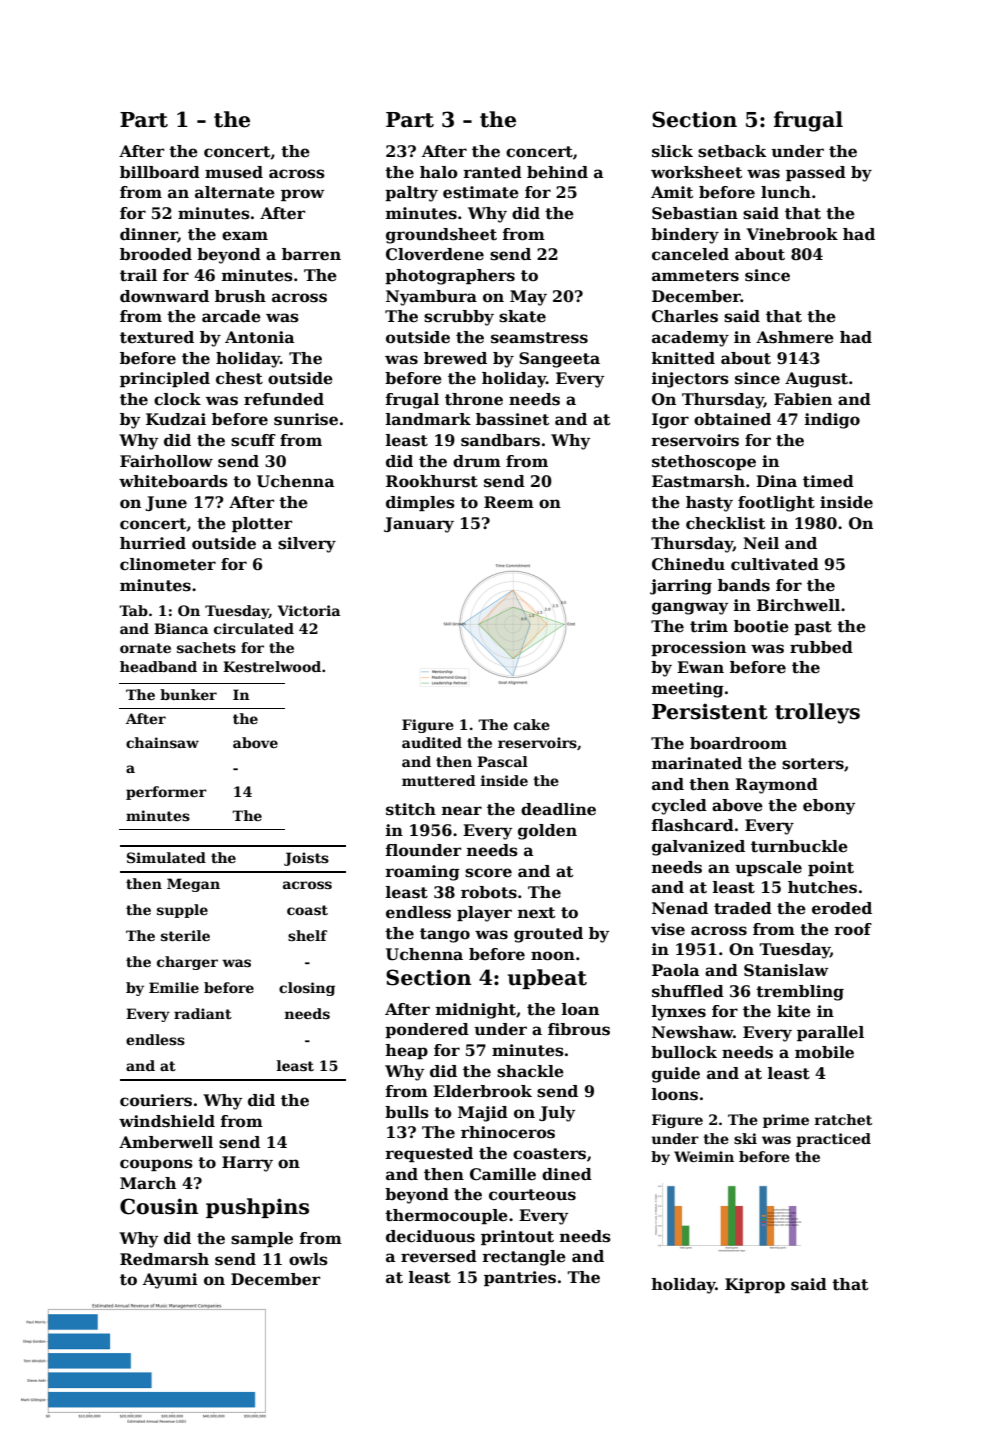  Describe the element at coordinates (145, 648) in the screenshot. I see `ornate` at that location.
